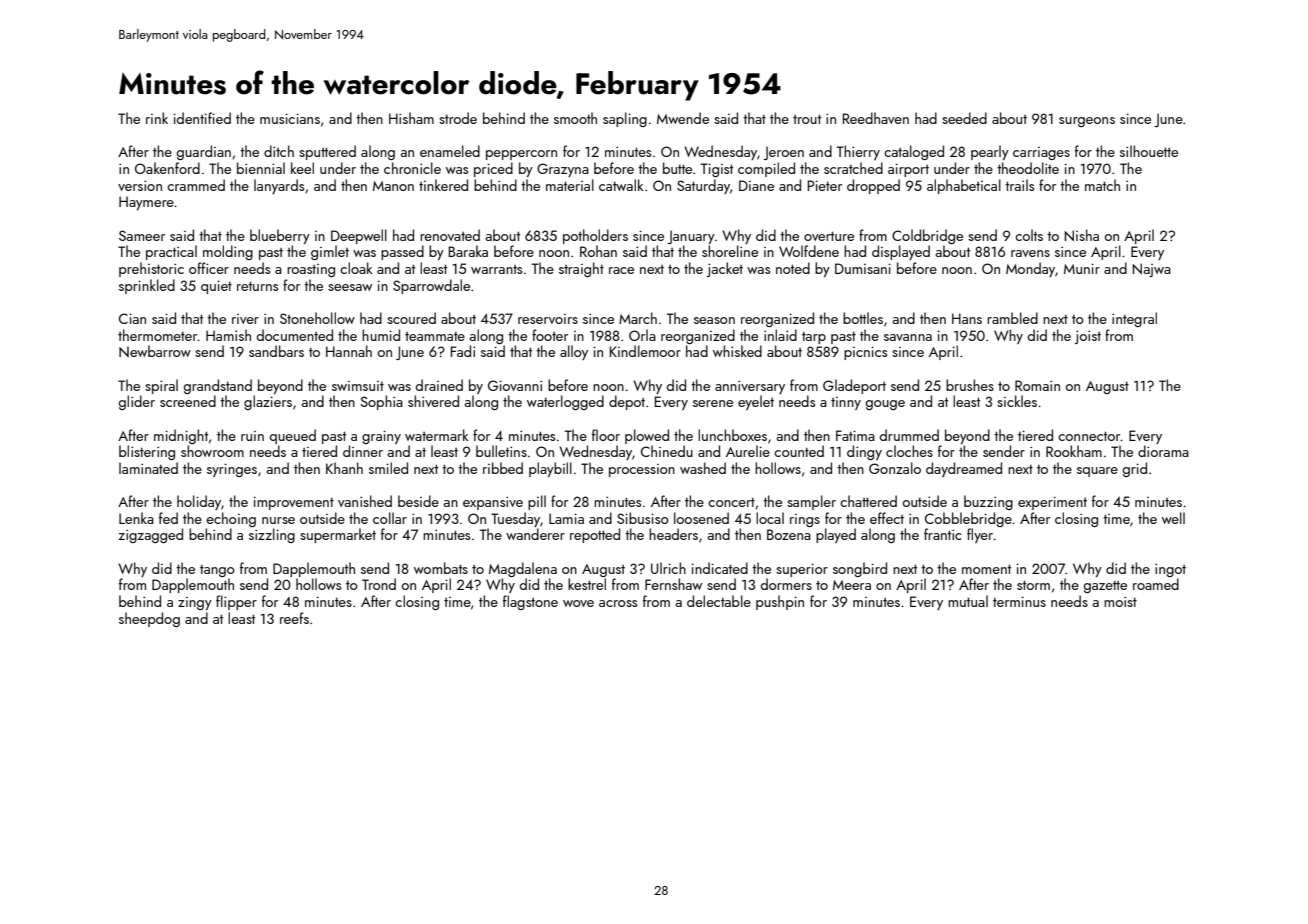  What do you see at coordinates (411, 118) in the document?
I see `Hisham` at bounding box center [411, 118].
